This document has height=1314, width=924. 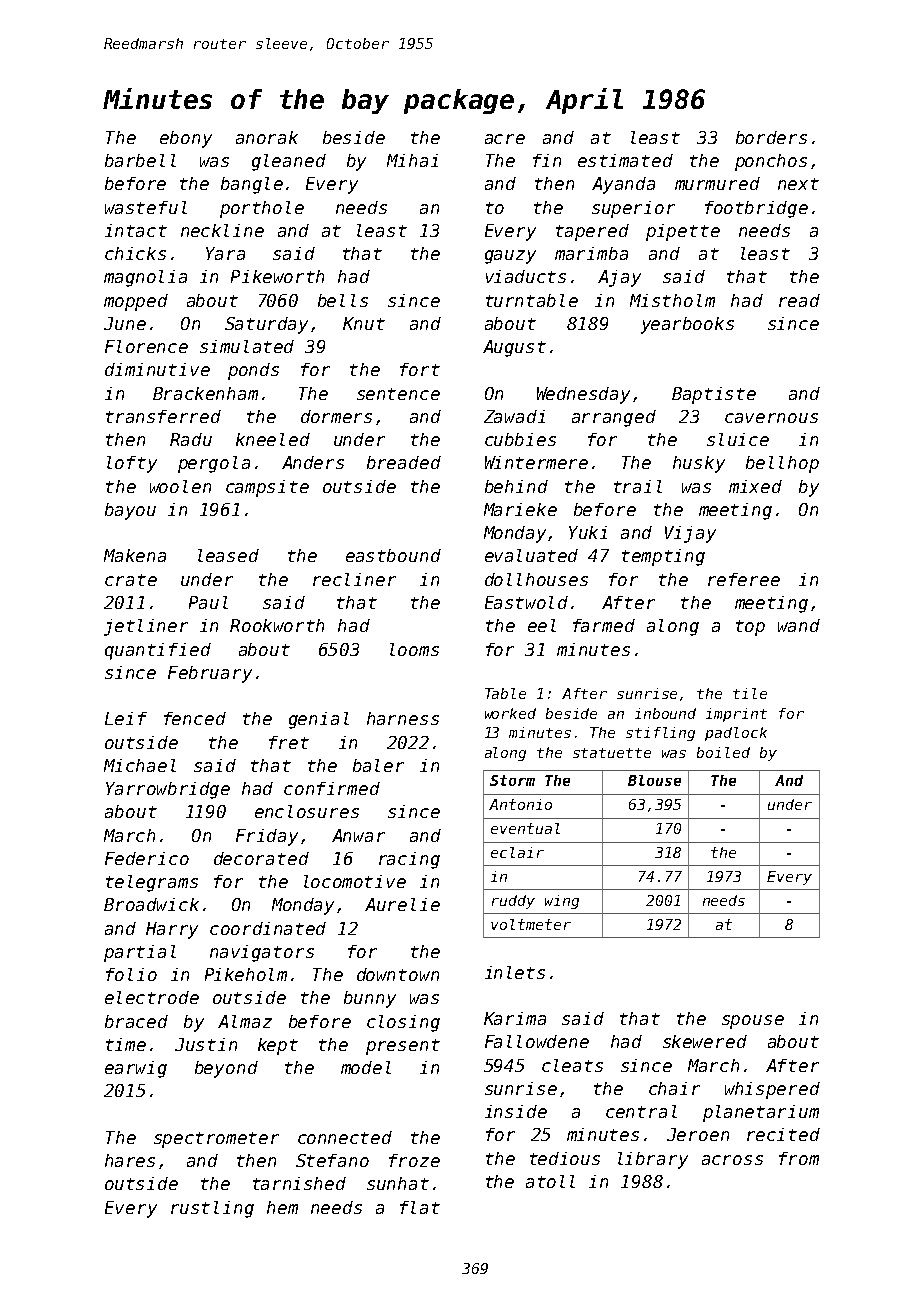 I want to click on fin, so click(x=547, y=160).
